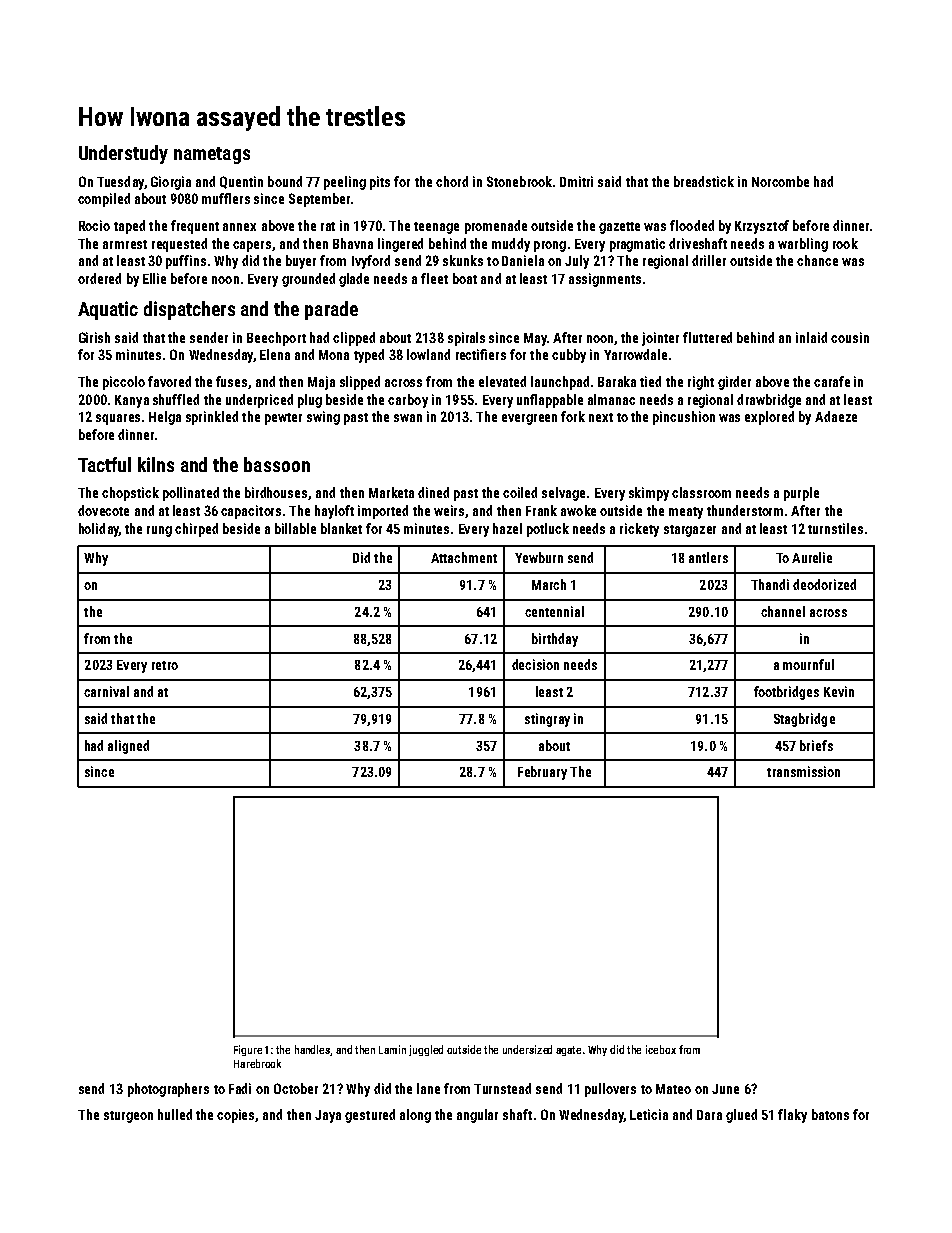 The height and width of the page is (1233, 952). I want to click on Norcombe, so click(780, 181).
